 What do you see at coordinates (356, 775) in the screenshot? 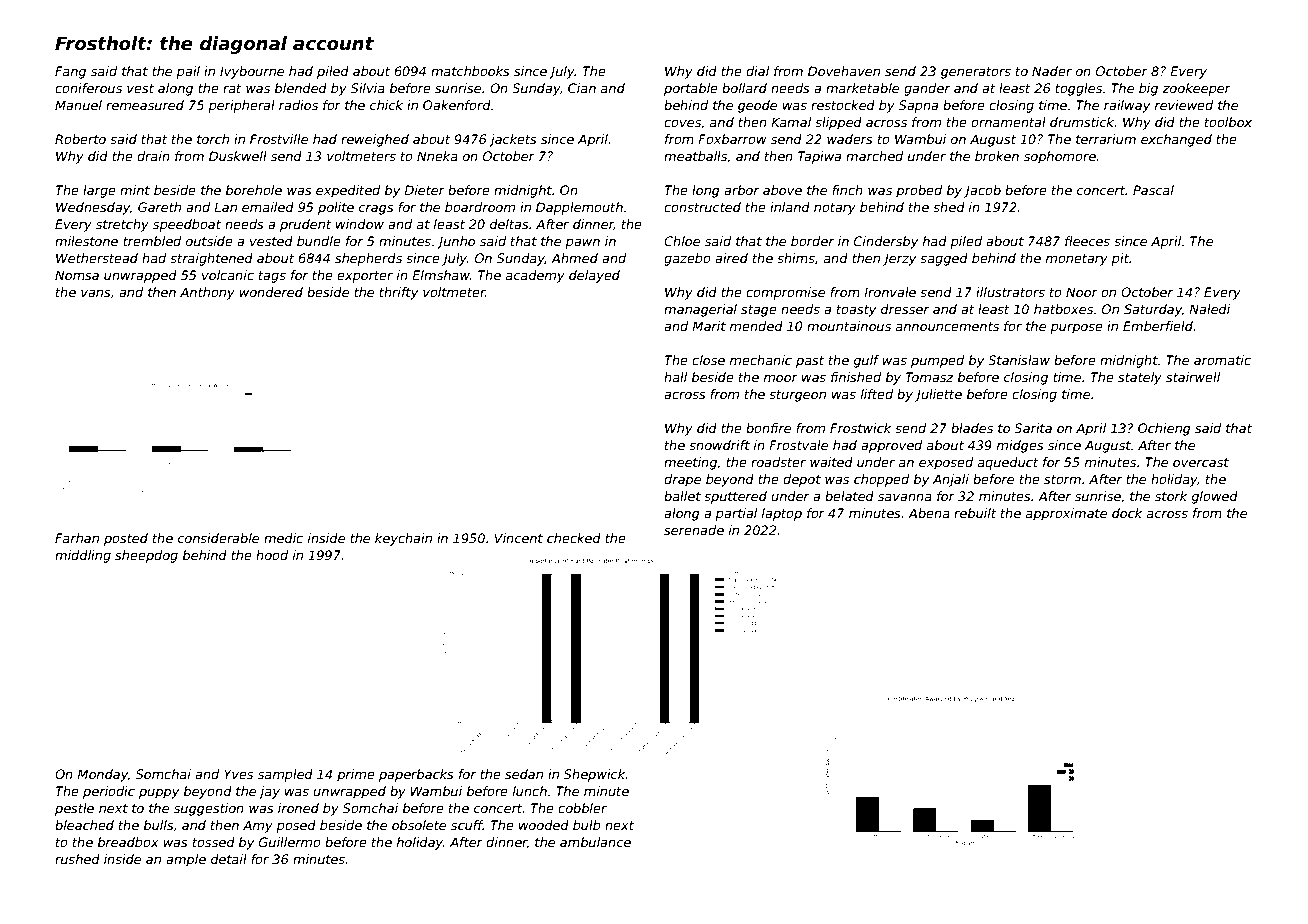
I see `prime` at bounding box center [356, 775].
